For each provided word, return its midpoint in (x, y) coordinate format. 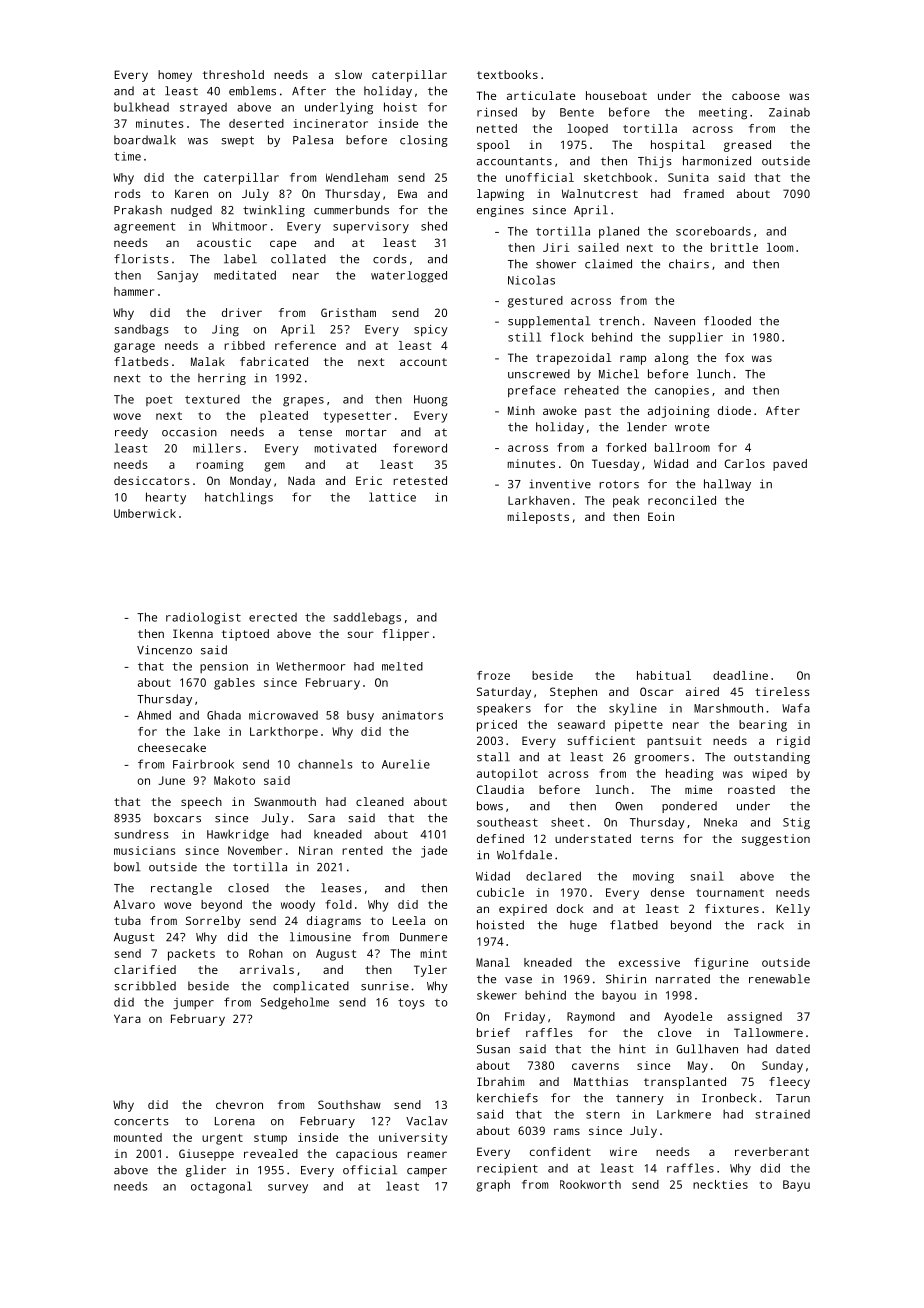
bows (490, 806)
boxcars (177, 818)
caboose (756, 95)
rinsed (497, 112)
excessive (649, 962)
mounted (138, 1137)
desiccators (152, 480)
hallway (727, 485)
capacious (366, 1155)
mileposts (538, 518)
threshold (233, 74)
